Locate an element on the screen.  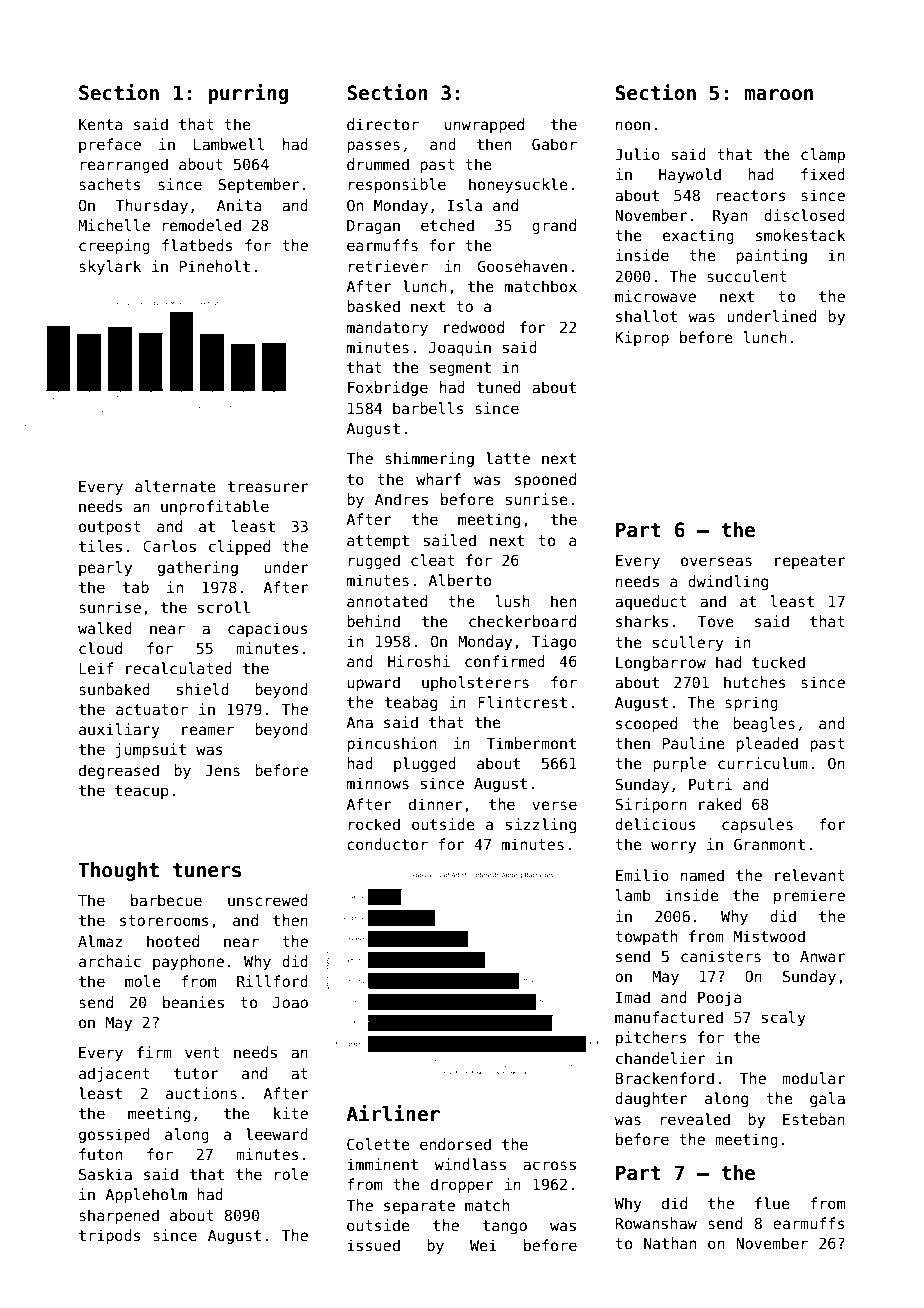
latte is located at coordinates (508, 458).
